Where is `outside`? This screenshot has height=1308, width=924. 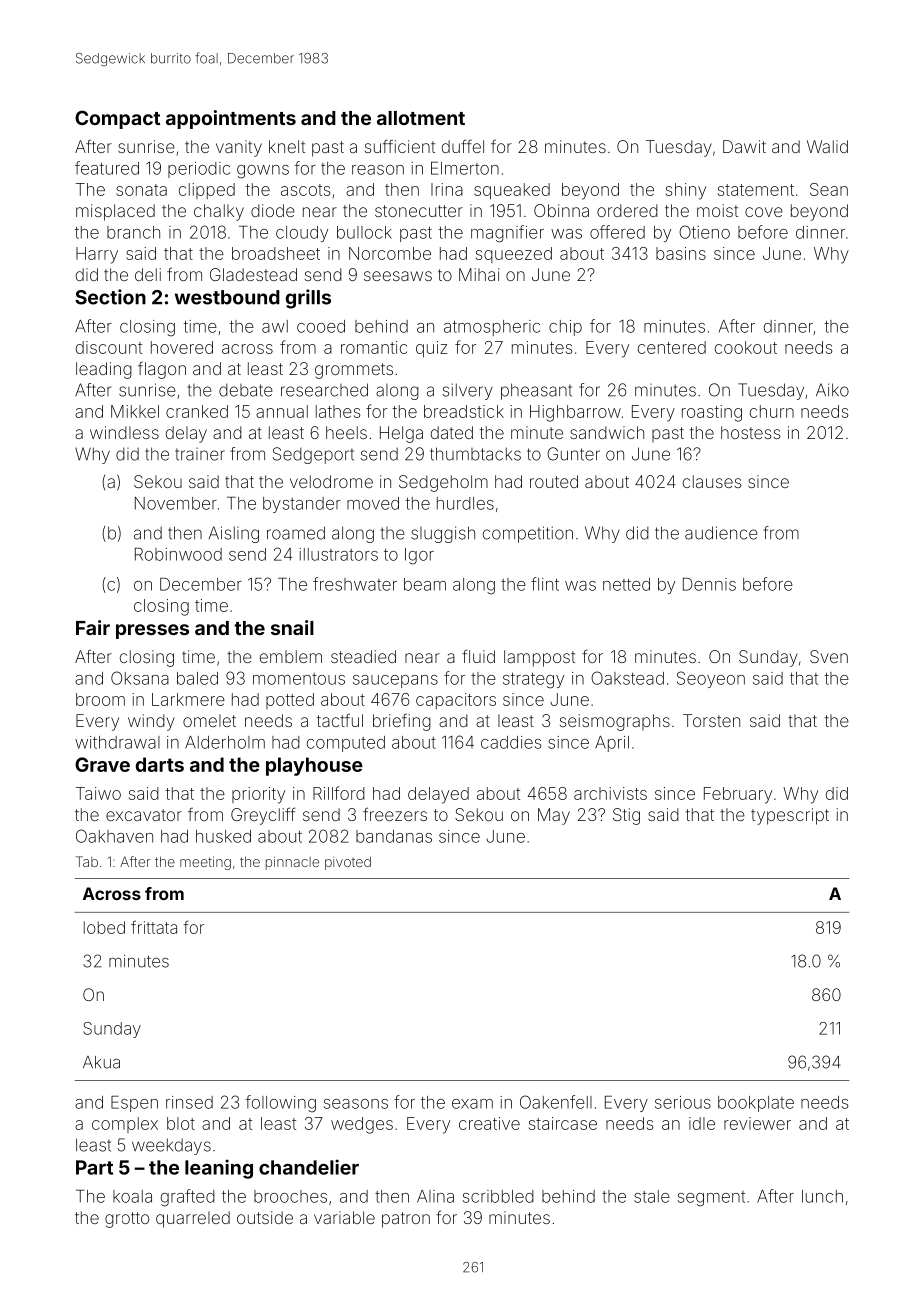
outside is located at coordinates (265, 1217).
